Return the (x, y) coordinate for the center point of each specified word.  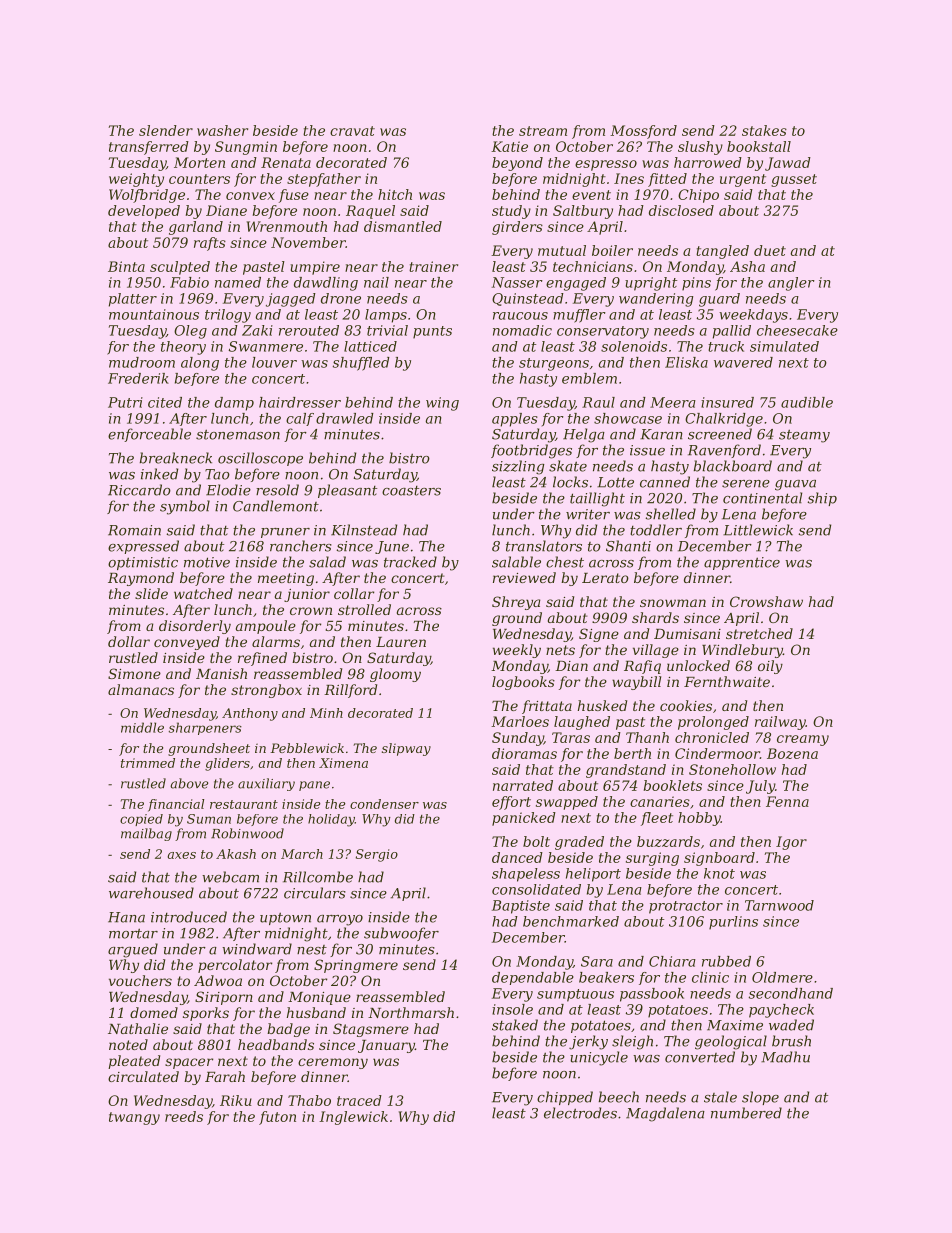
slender (166, 130)
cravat (352, 131)
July (760, 787)
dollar (129, 641)
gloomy (395, 675)
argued (133, 950)
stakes (764, 130)
